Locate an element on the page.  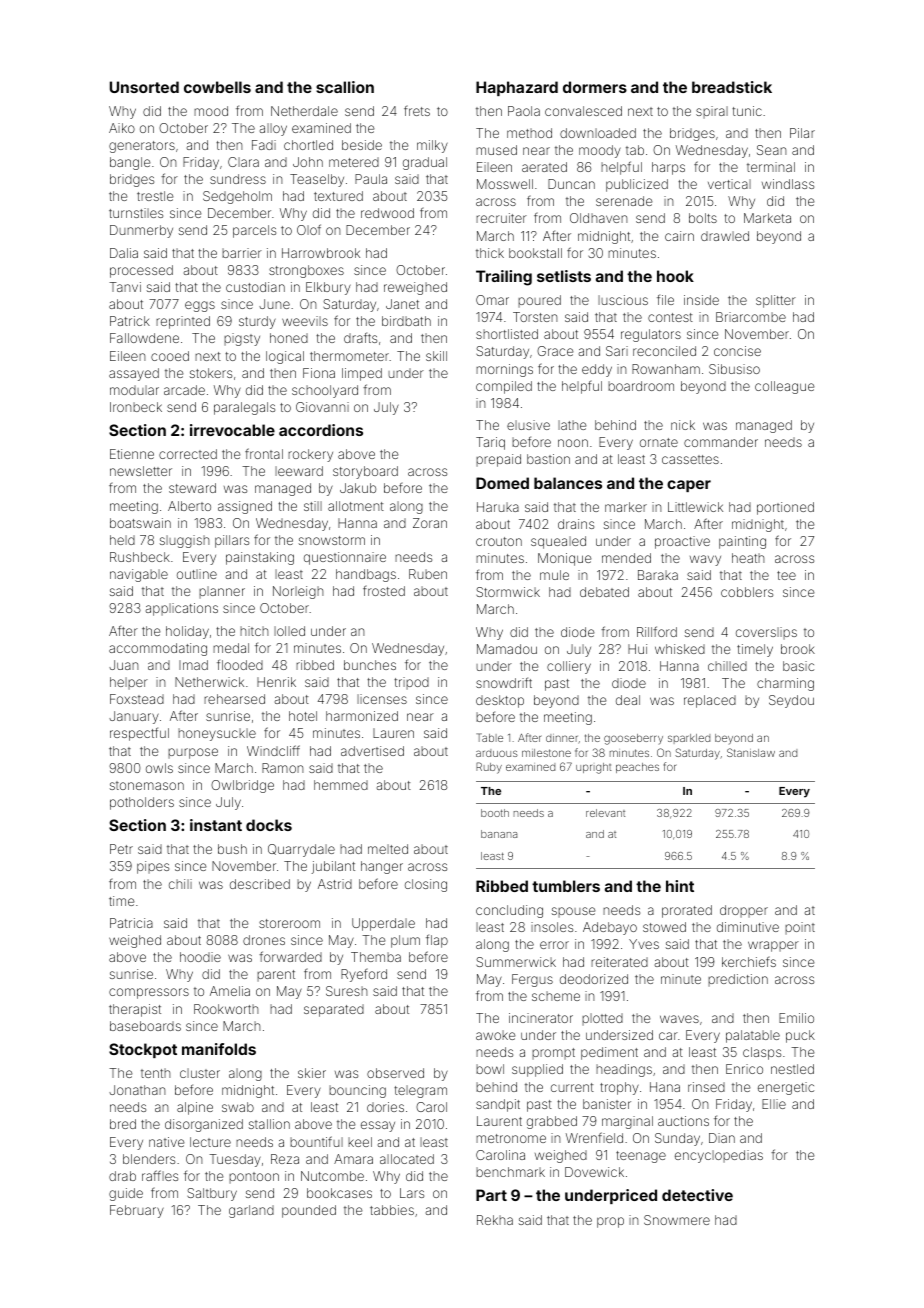
Part is located at coordinates (491, 1195).
